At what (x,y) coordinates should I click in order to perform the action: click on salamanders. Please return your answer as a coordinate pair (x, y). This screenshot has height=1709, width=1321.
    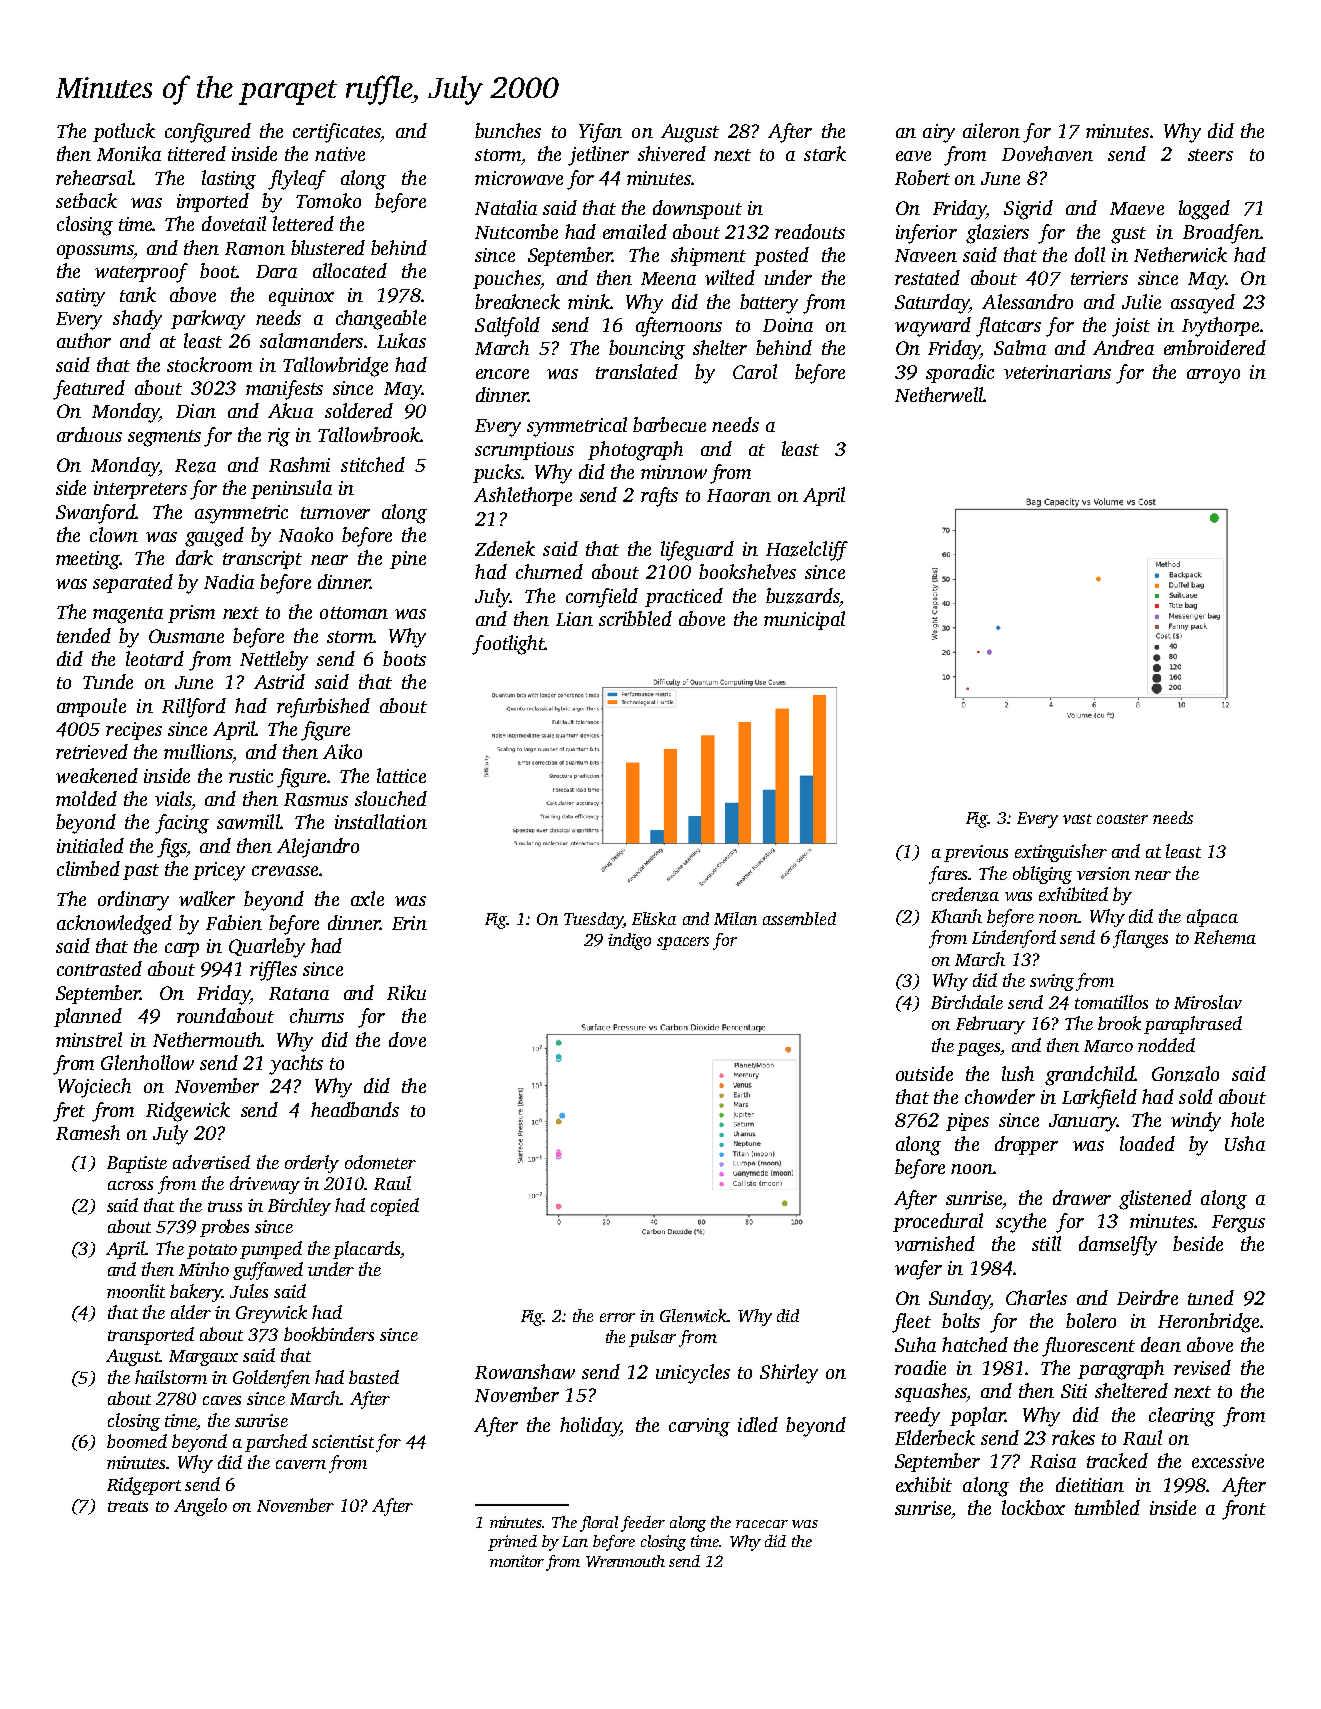
    Looking at the image, I should click on (311, 340).
